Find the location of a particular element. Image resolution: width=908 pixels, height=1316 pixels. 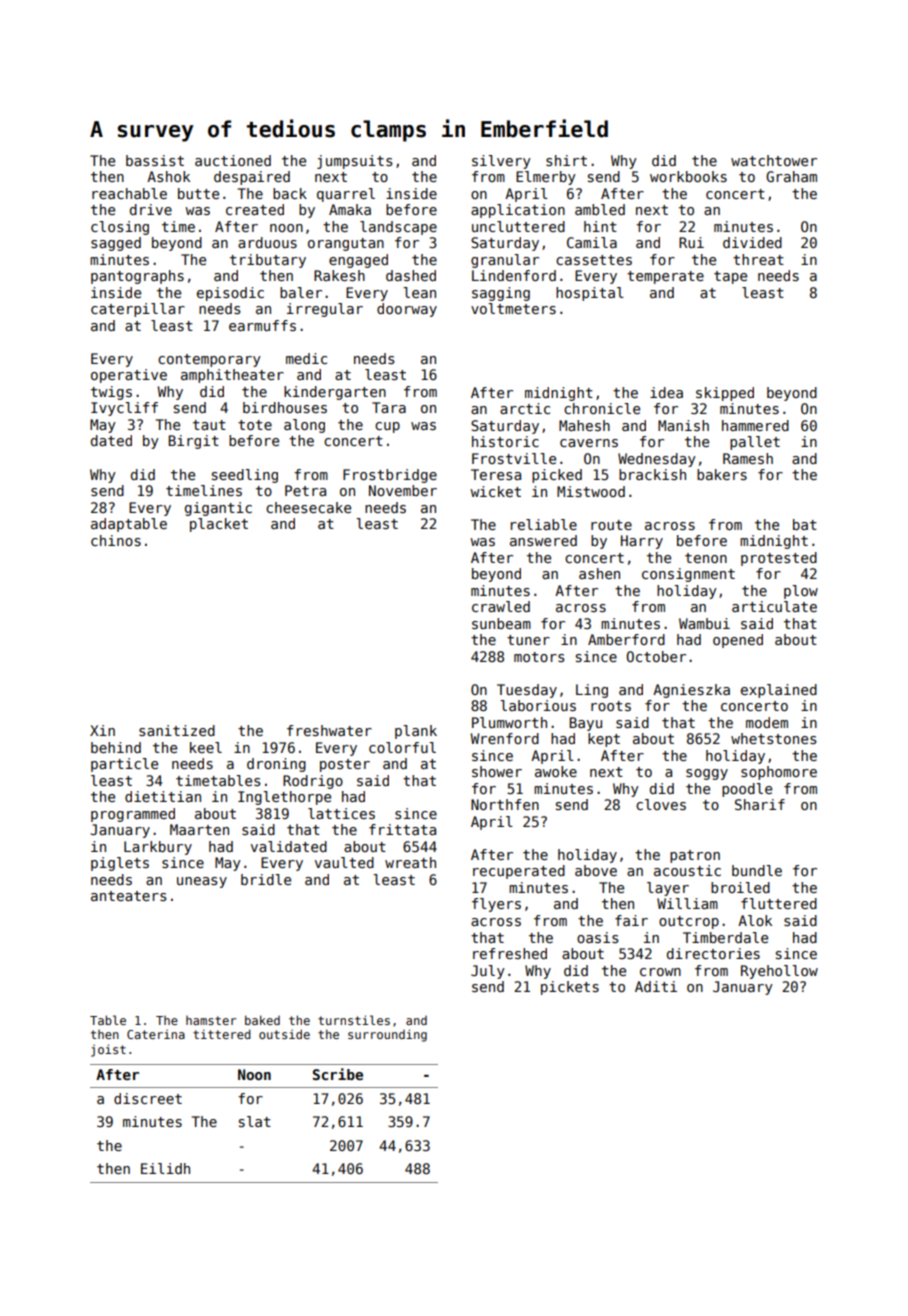

chinos is located at coordinates (116, 540).
